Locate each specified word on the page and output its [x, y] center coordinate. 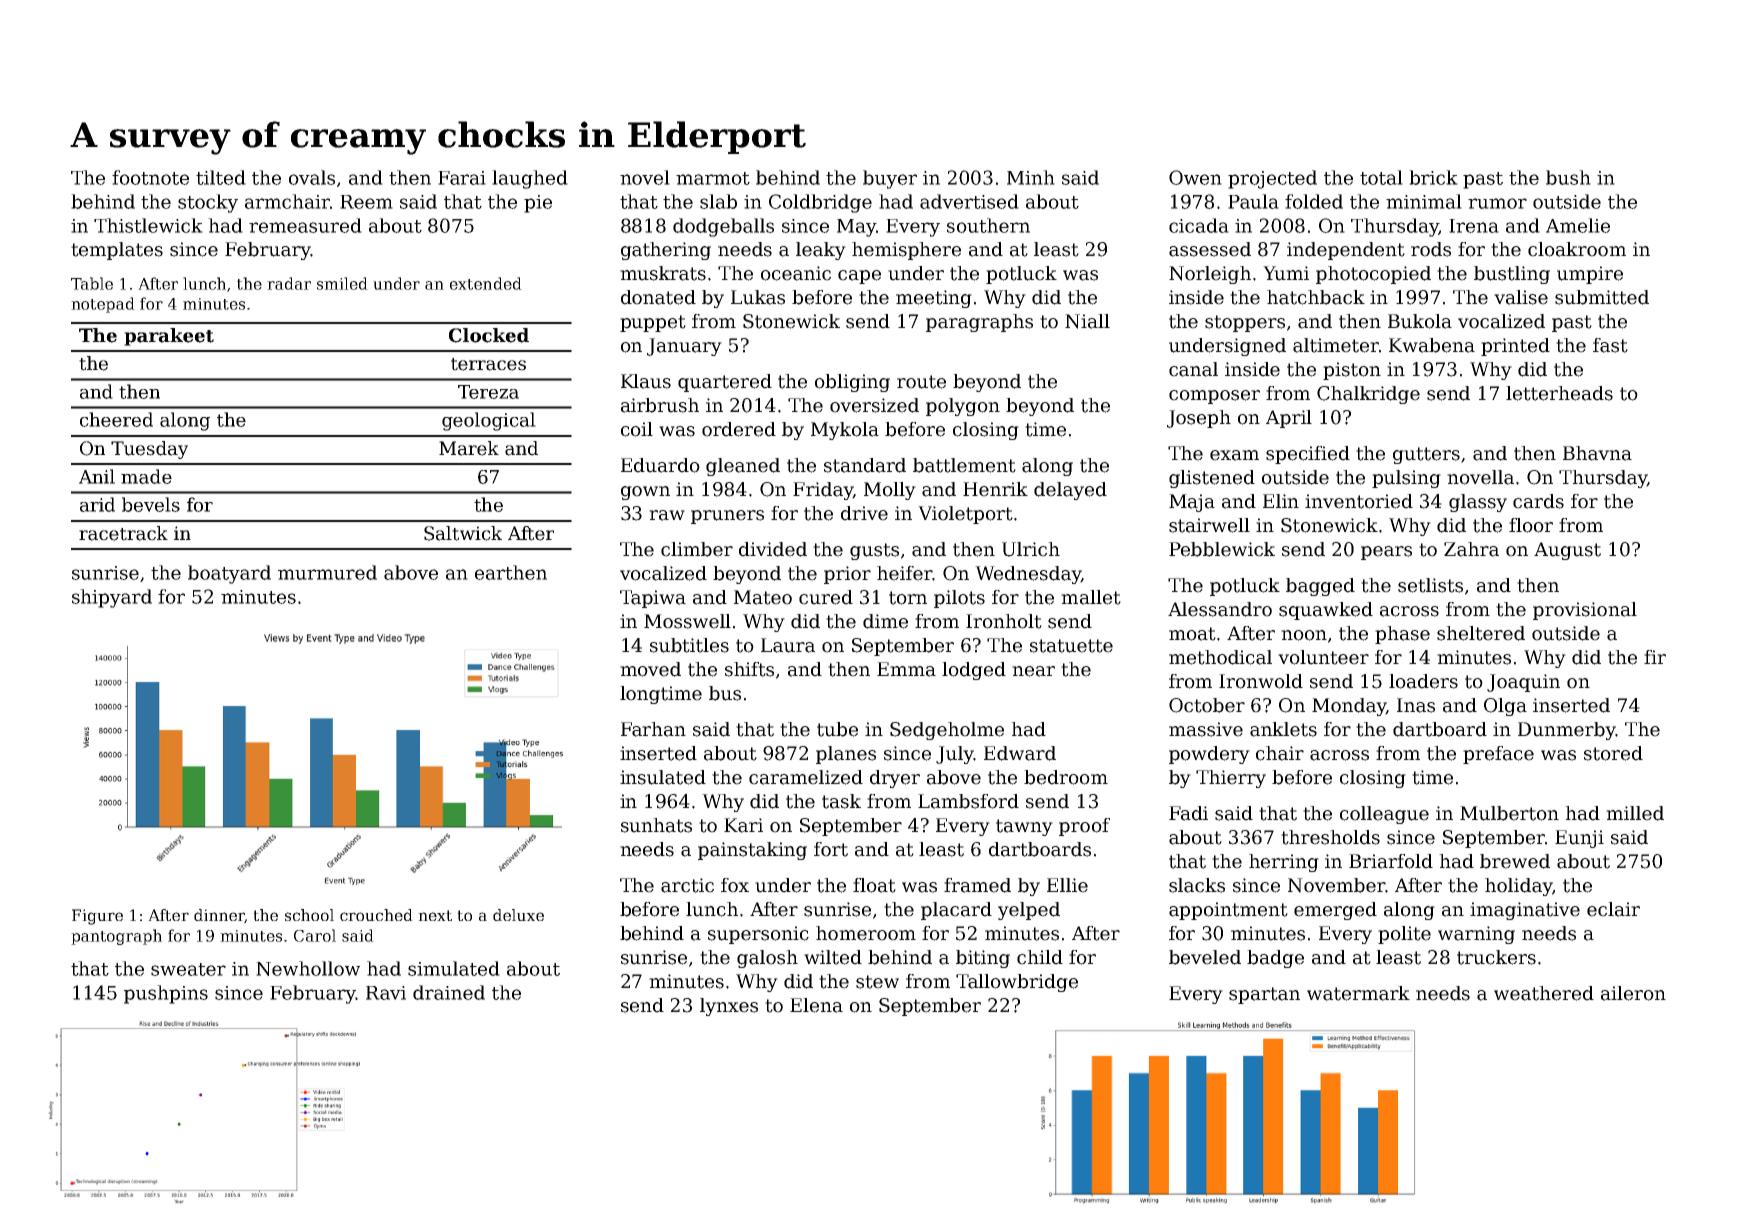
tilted [221, 177]
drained [449, 992]
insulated [663, 777]
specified [1308, 455]
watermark [1358, 993]
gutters [1426, 455]
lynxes [729, 1007]
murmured [327, 572]
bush [1568, 177]
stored [1613, 753]
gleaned [743, 467]
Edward [1020, 753]
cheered [116, 419]
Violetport [965, 515]
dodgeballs [723, 227]
